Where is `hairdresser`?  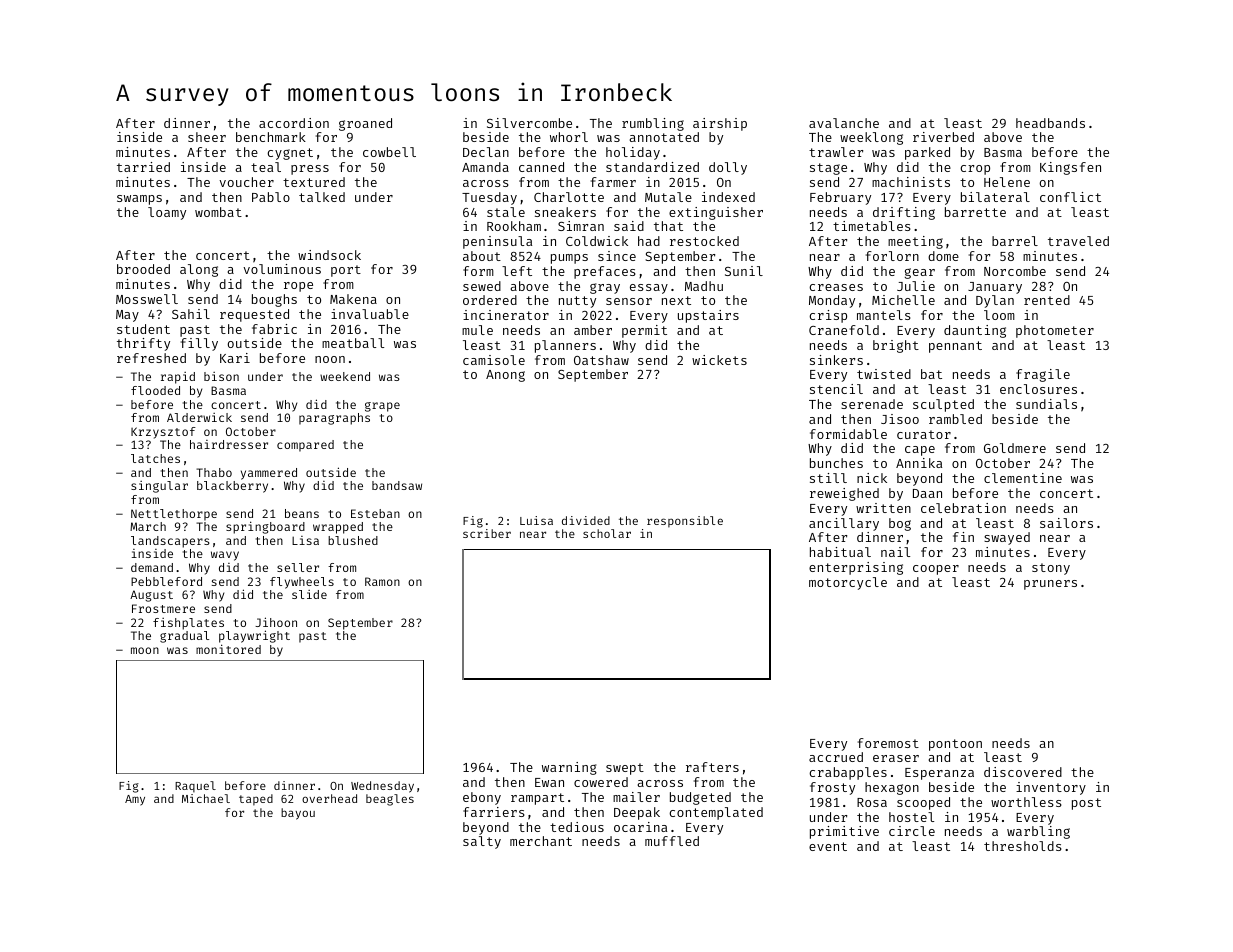 hairdresser is located at coordinates (229, 444).
